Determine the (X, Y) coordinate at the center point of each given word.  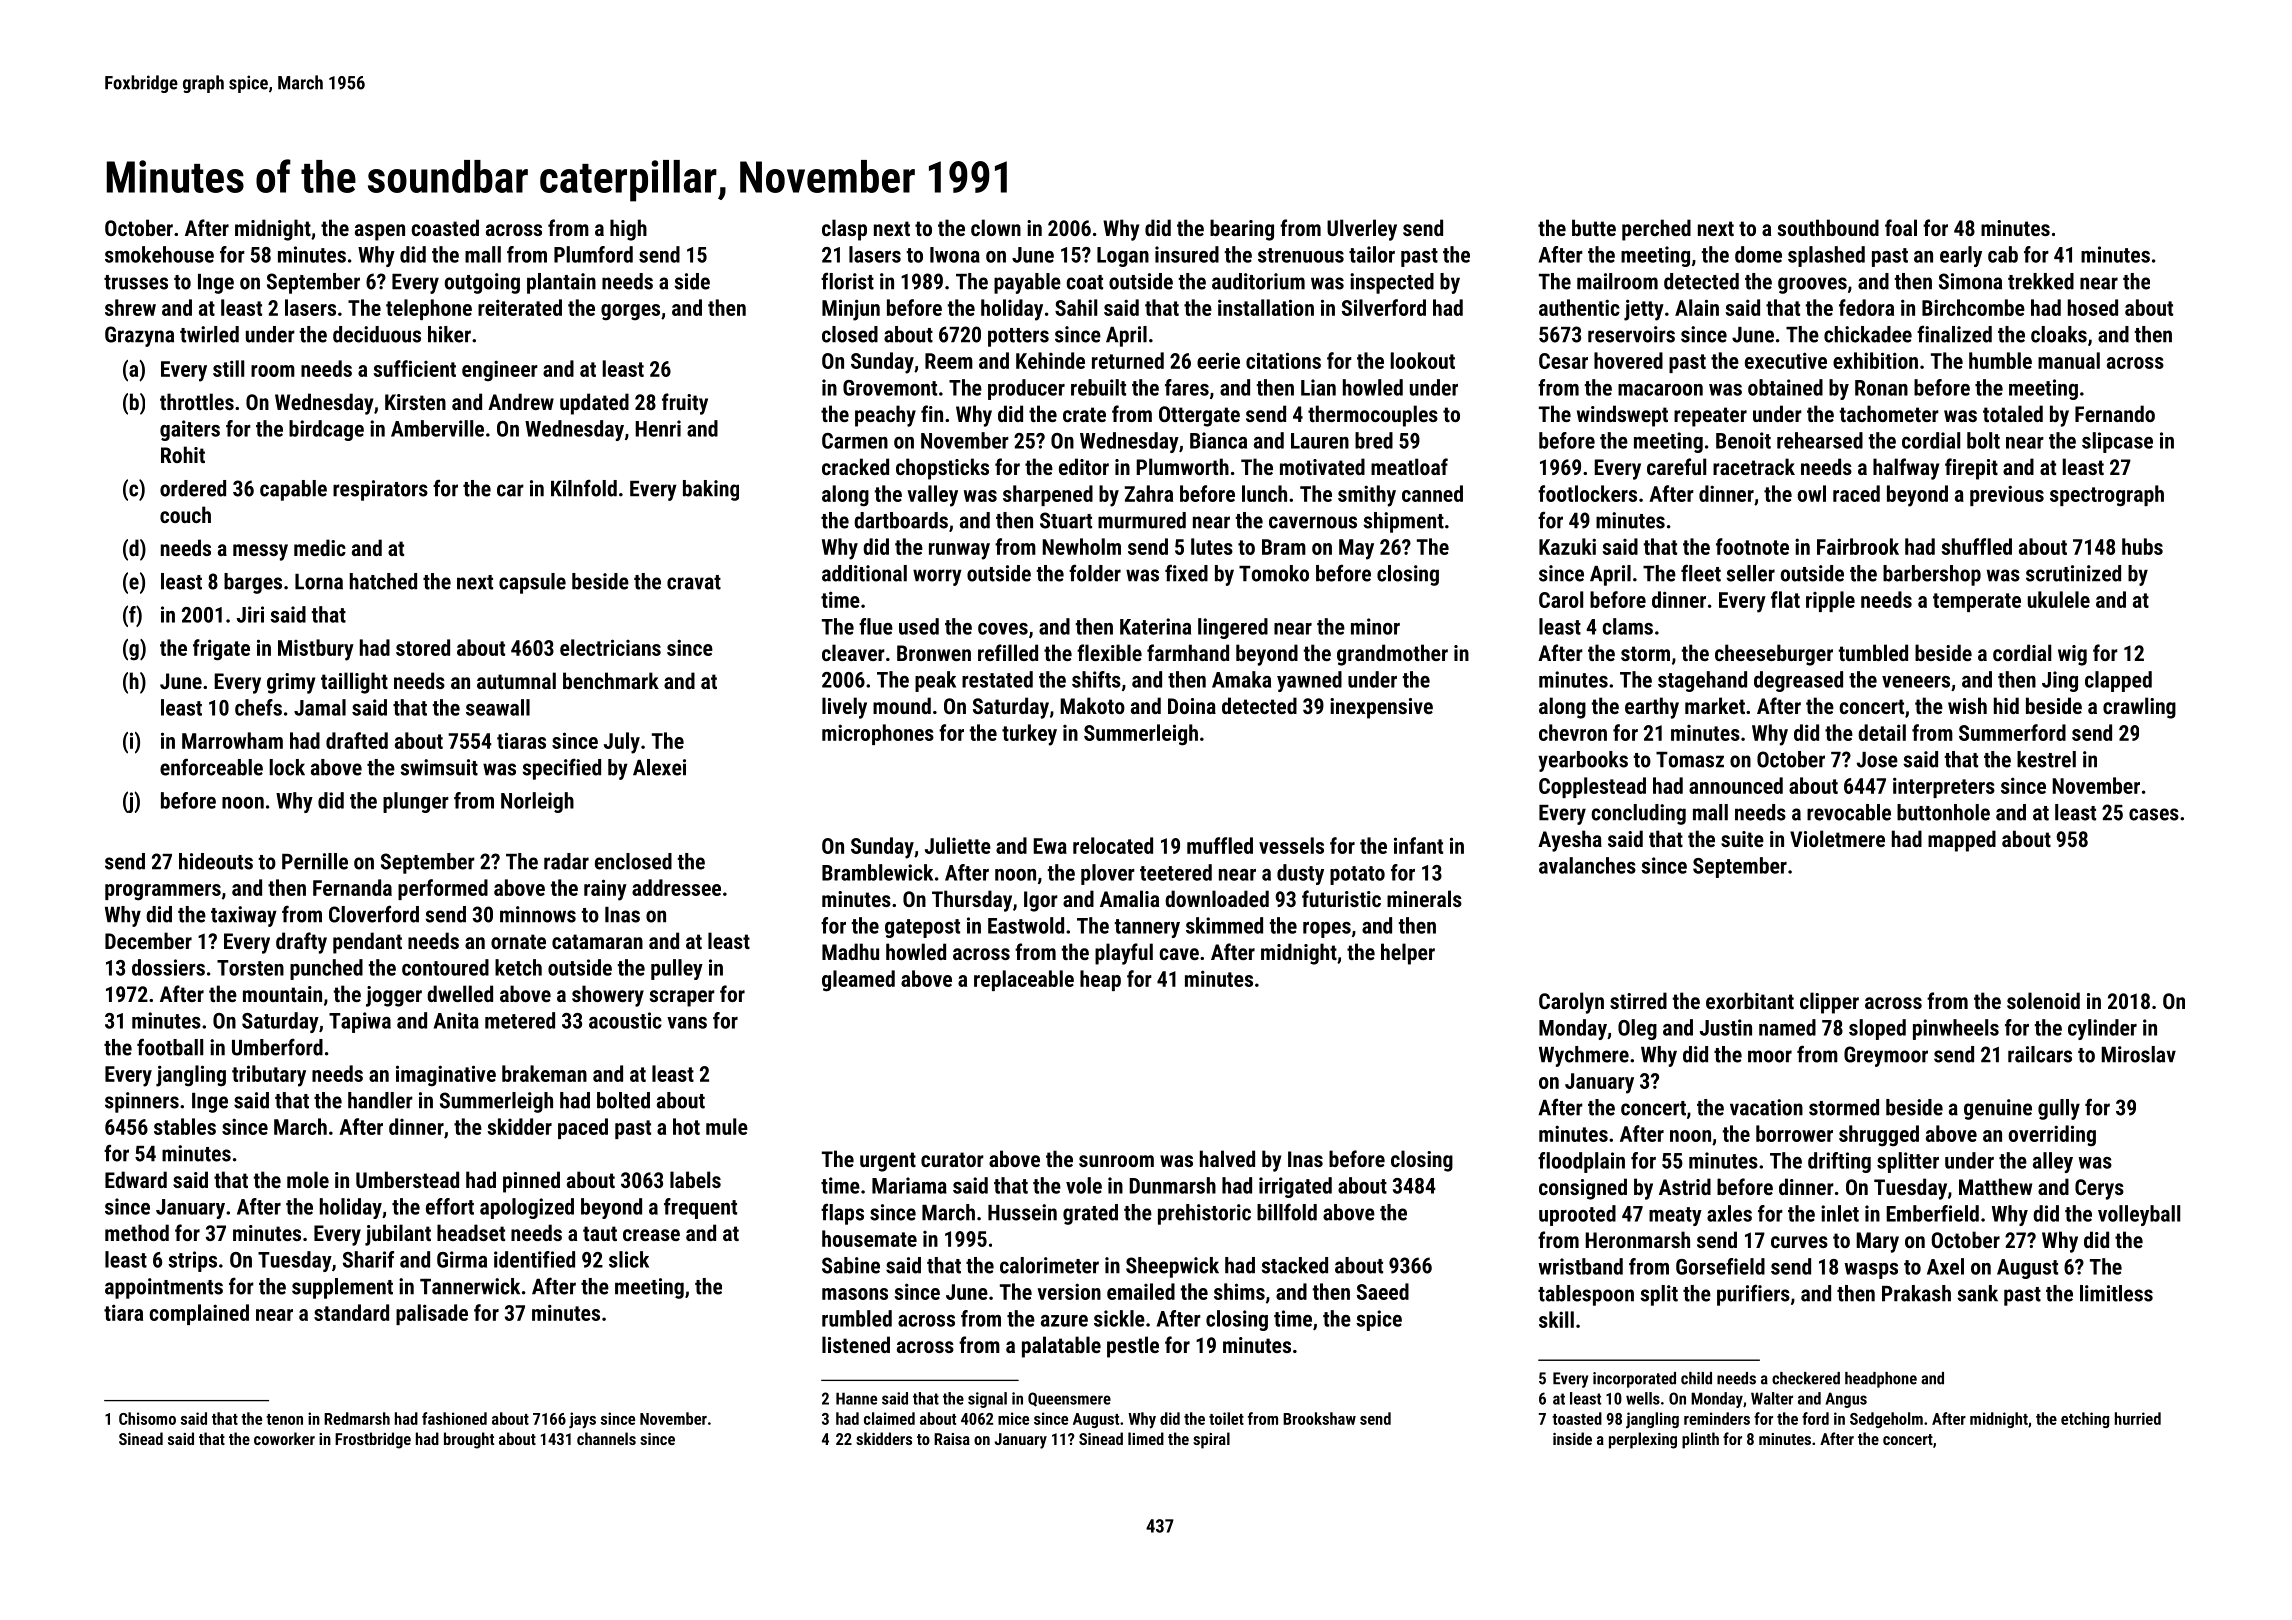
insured (1187, 254)
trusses (136, 282)
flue (876, 626)
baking (711, 490)
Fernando (2115, 413)
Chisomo (147, 1418)
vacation (1766, 1107)
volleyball (2139, 1215)
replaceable (1024, 980)
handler (380, 1100)
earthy (1652, 708)
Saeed (1383, 1291)
